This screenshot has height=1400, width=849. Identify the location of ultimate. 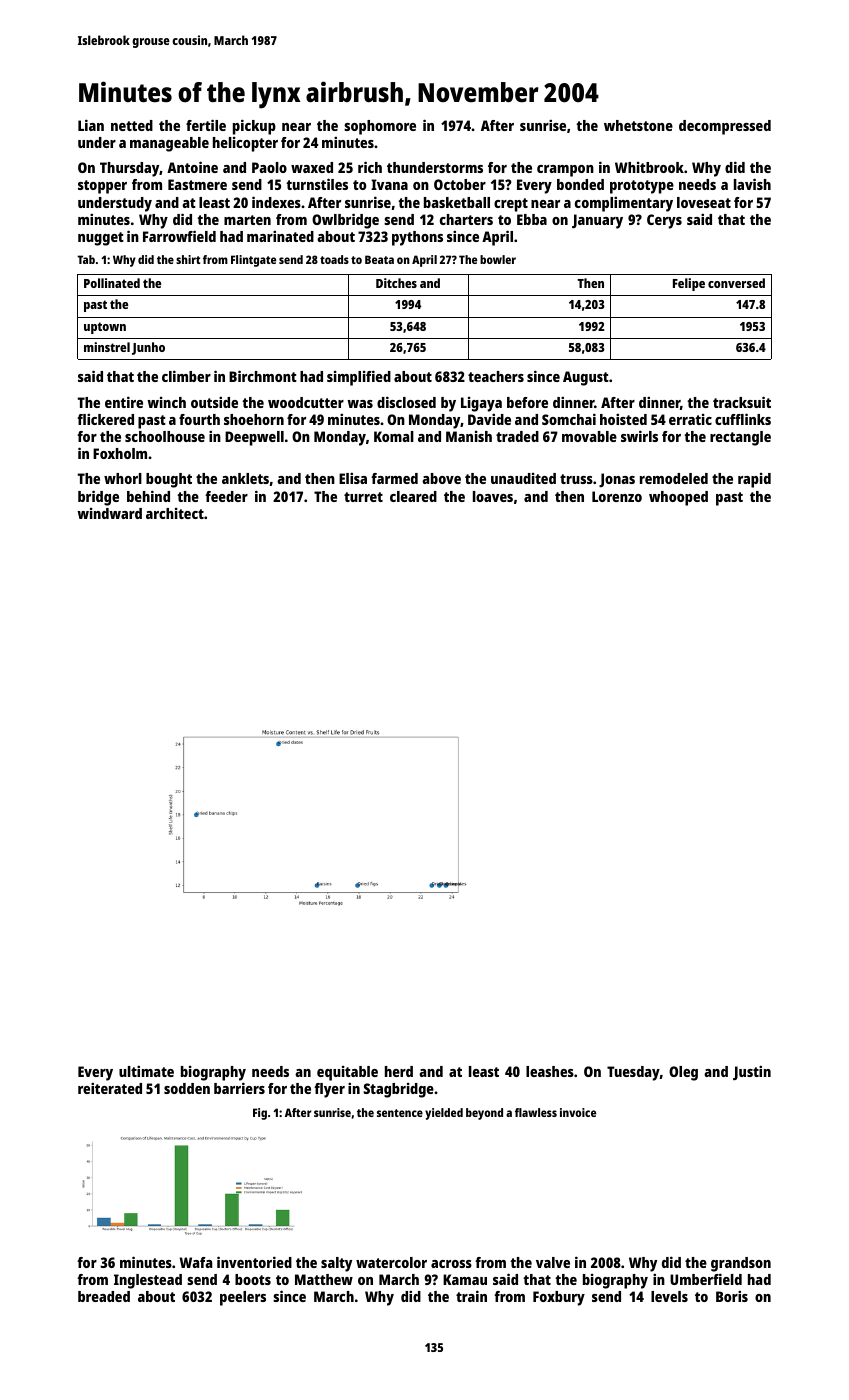
(146, 1071).
